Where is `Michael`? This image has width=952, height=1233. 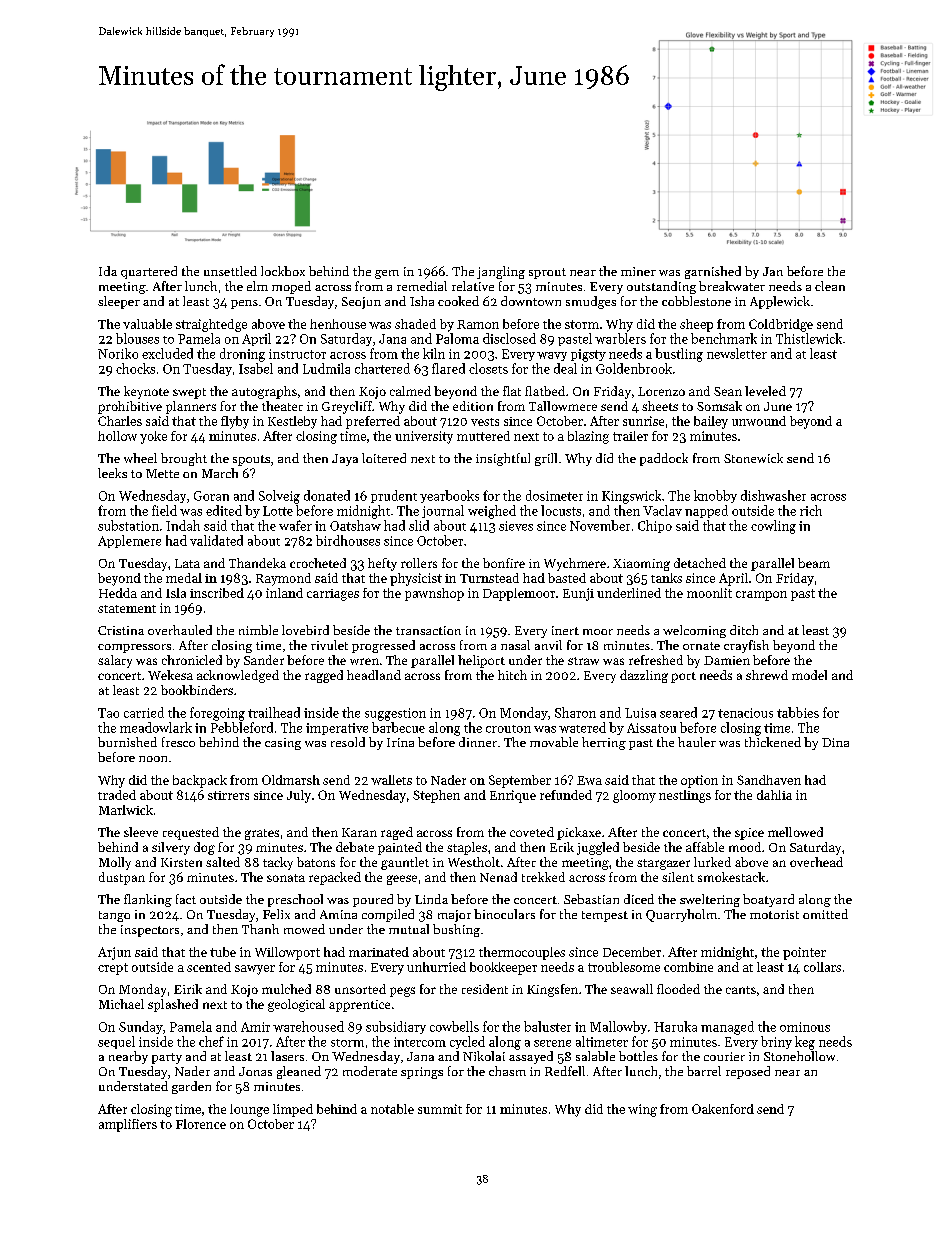
Michael is located at coordinates (121, 1004).
